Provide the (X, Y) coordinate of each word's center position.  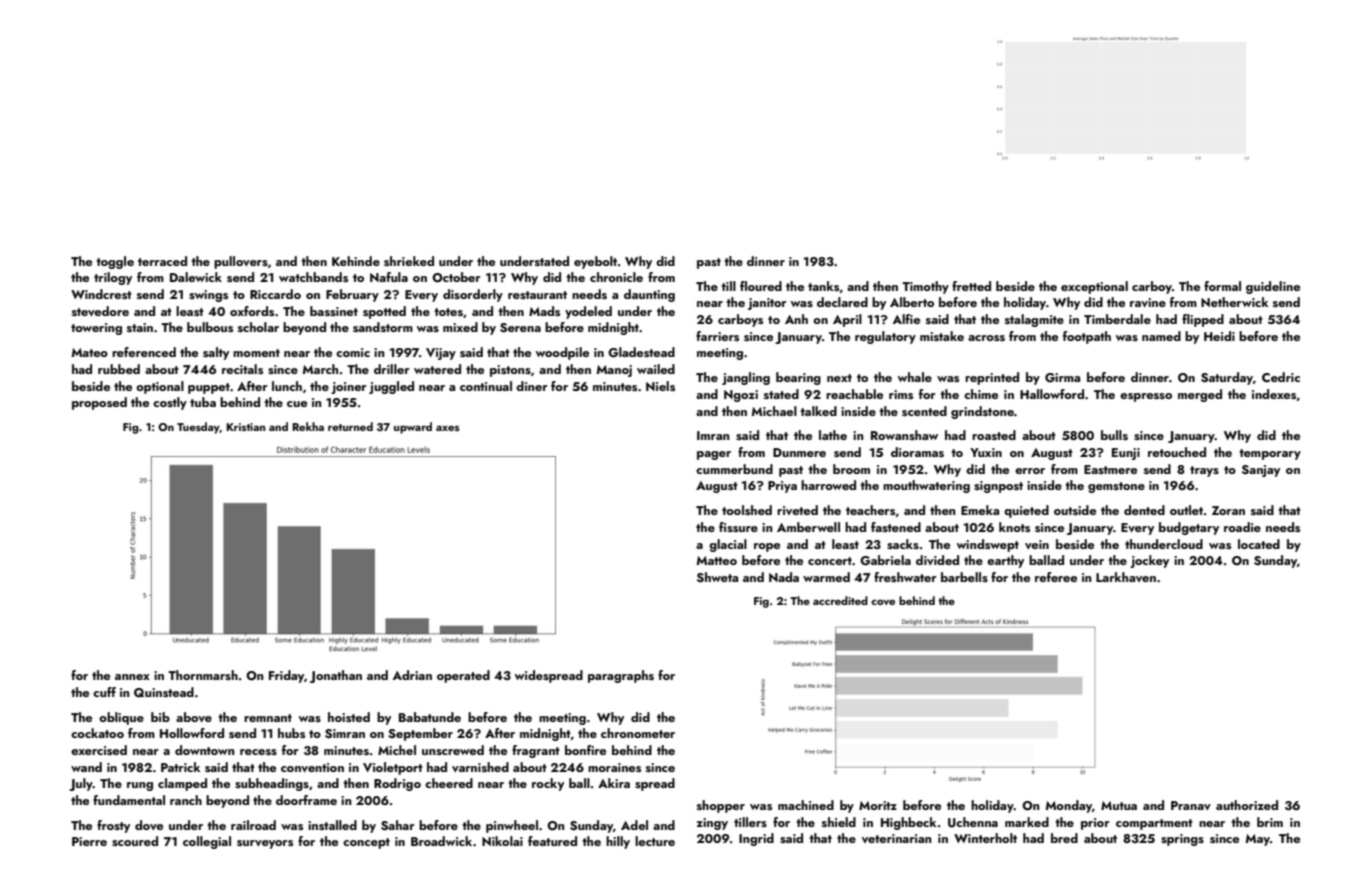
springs (1182, 840)
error (1030, 471)
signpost (998, 487)
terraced (162, 261)
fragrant (536, 751)
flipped (1203, 320)
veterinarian (897, 838)
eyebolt (595, 262)
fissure (738, 527)
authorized (1247, 805)
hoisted (349, 717)
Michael (774, 411)
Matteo (716, 560)
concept (366, 843)
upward (413, 428)
